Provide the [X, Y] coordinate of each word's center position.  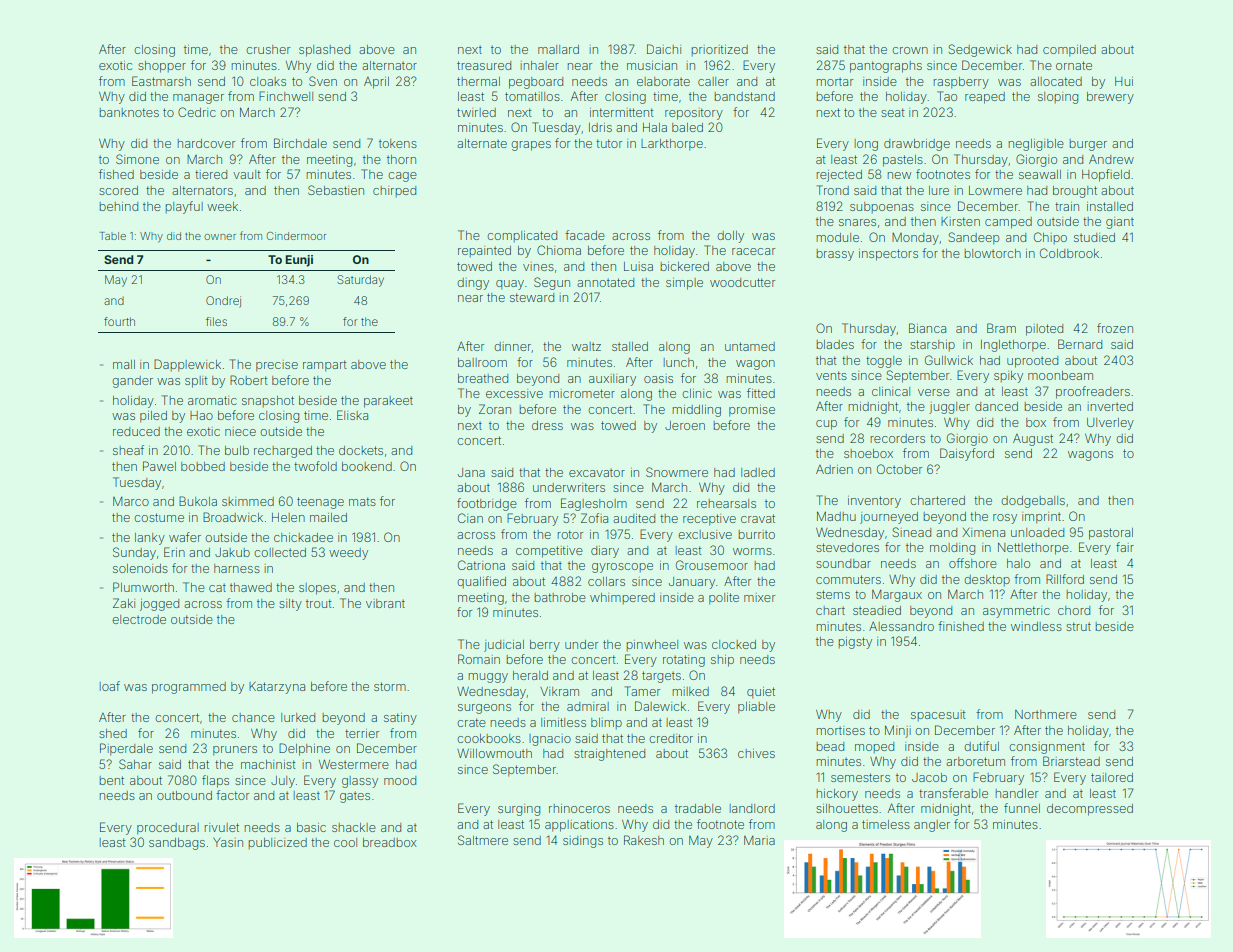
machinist [268, 764]
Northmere [1046, 714]
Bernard [1080, 344]
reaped [985, 98]
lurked [298, 717]
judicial [504, 646]
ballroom [482, 362]
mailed [328, 517]
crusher [268, 49]
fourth [119, 321]
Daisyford [967, 454]
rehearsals [726, 503]
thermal [478, 81]
